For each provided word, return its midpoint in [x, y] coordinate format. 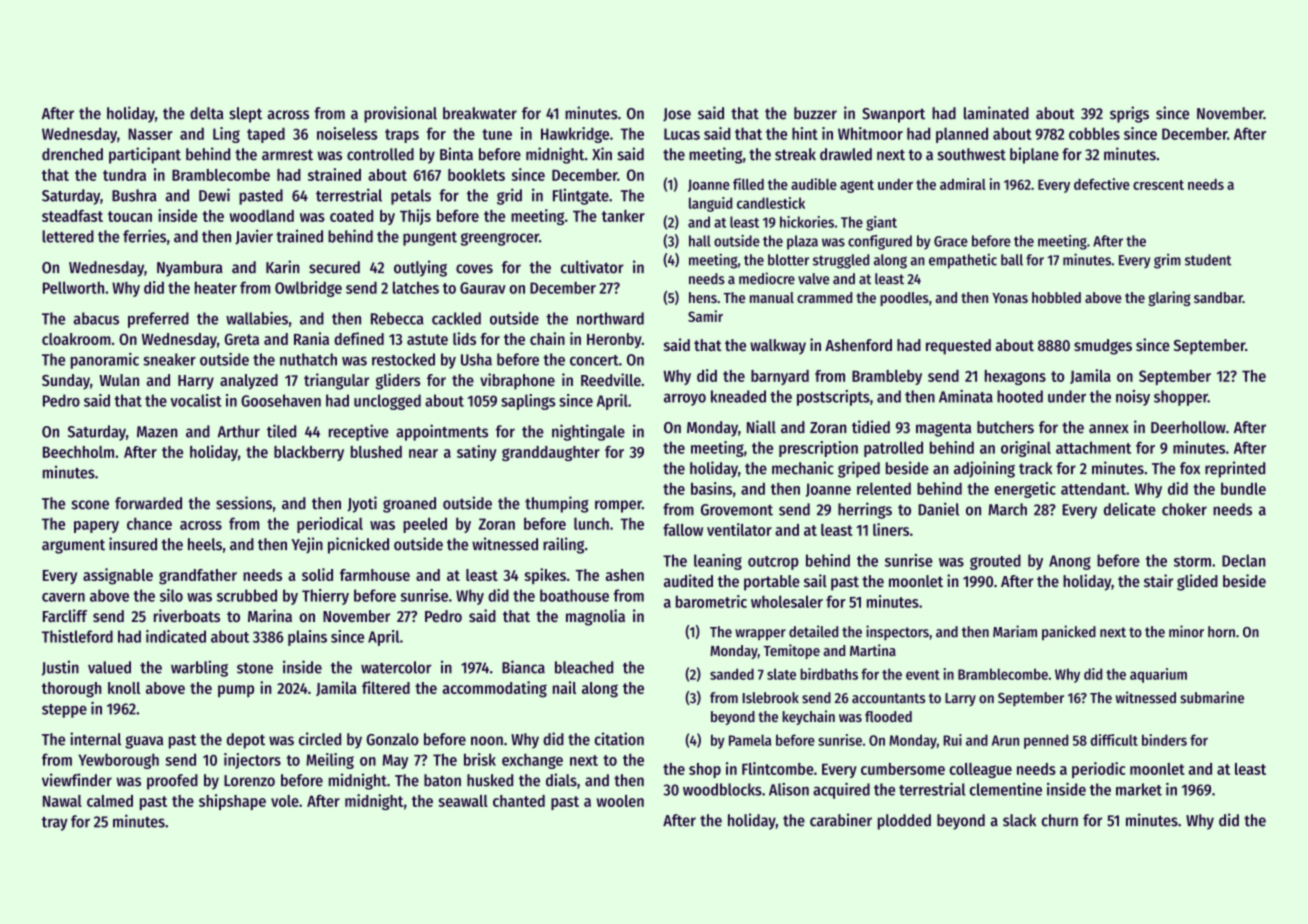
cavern [63, 597]
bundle [1243, 488]
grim [1167, 261]
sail [815, 580]
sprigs [1129, 114]
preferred [158, 320]
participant [145, 155]
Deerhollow [1188, 427]
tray [55, 824]
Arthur [239, 431]
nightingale [588, 432]
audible [814, 184]
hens [703, 297]
